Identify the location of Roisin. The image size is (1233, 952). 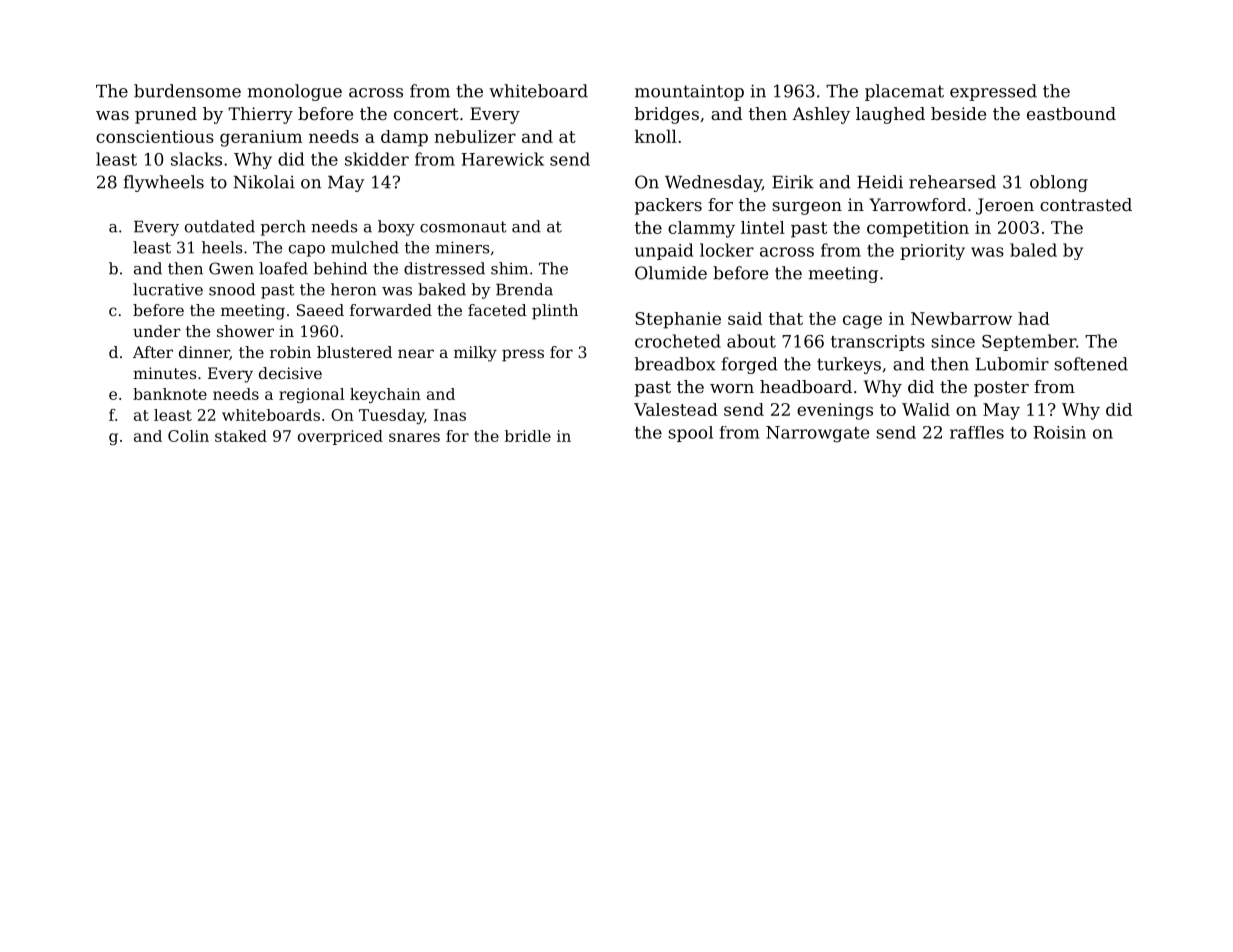
(1059, 432).
